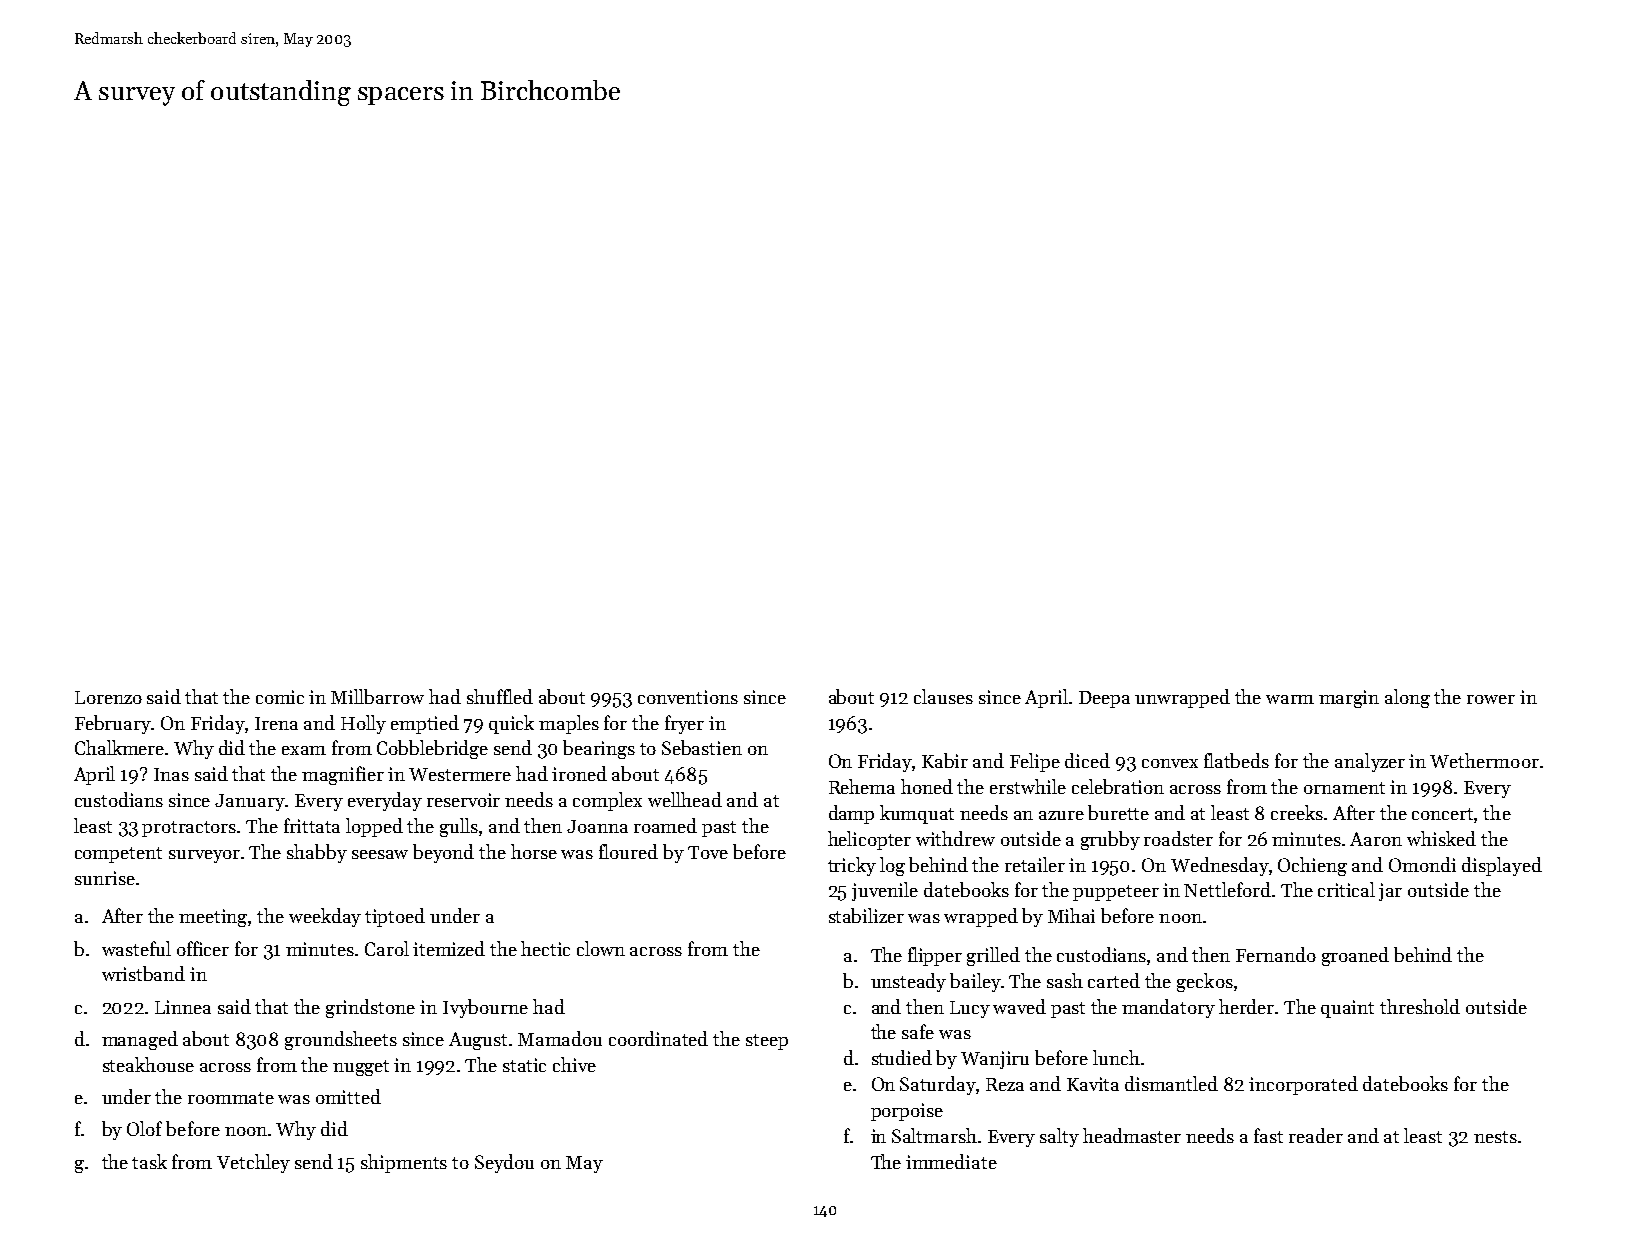  I want to click on conventions, so click(688, 697).
